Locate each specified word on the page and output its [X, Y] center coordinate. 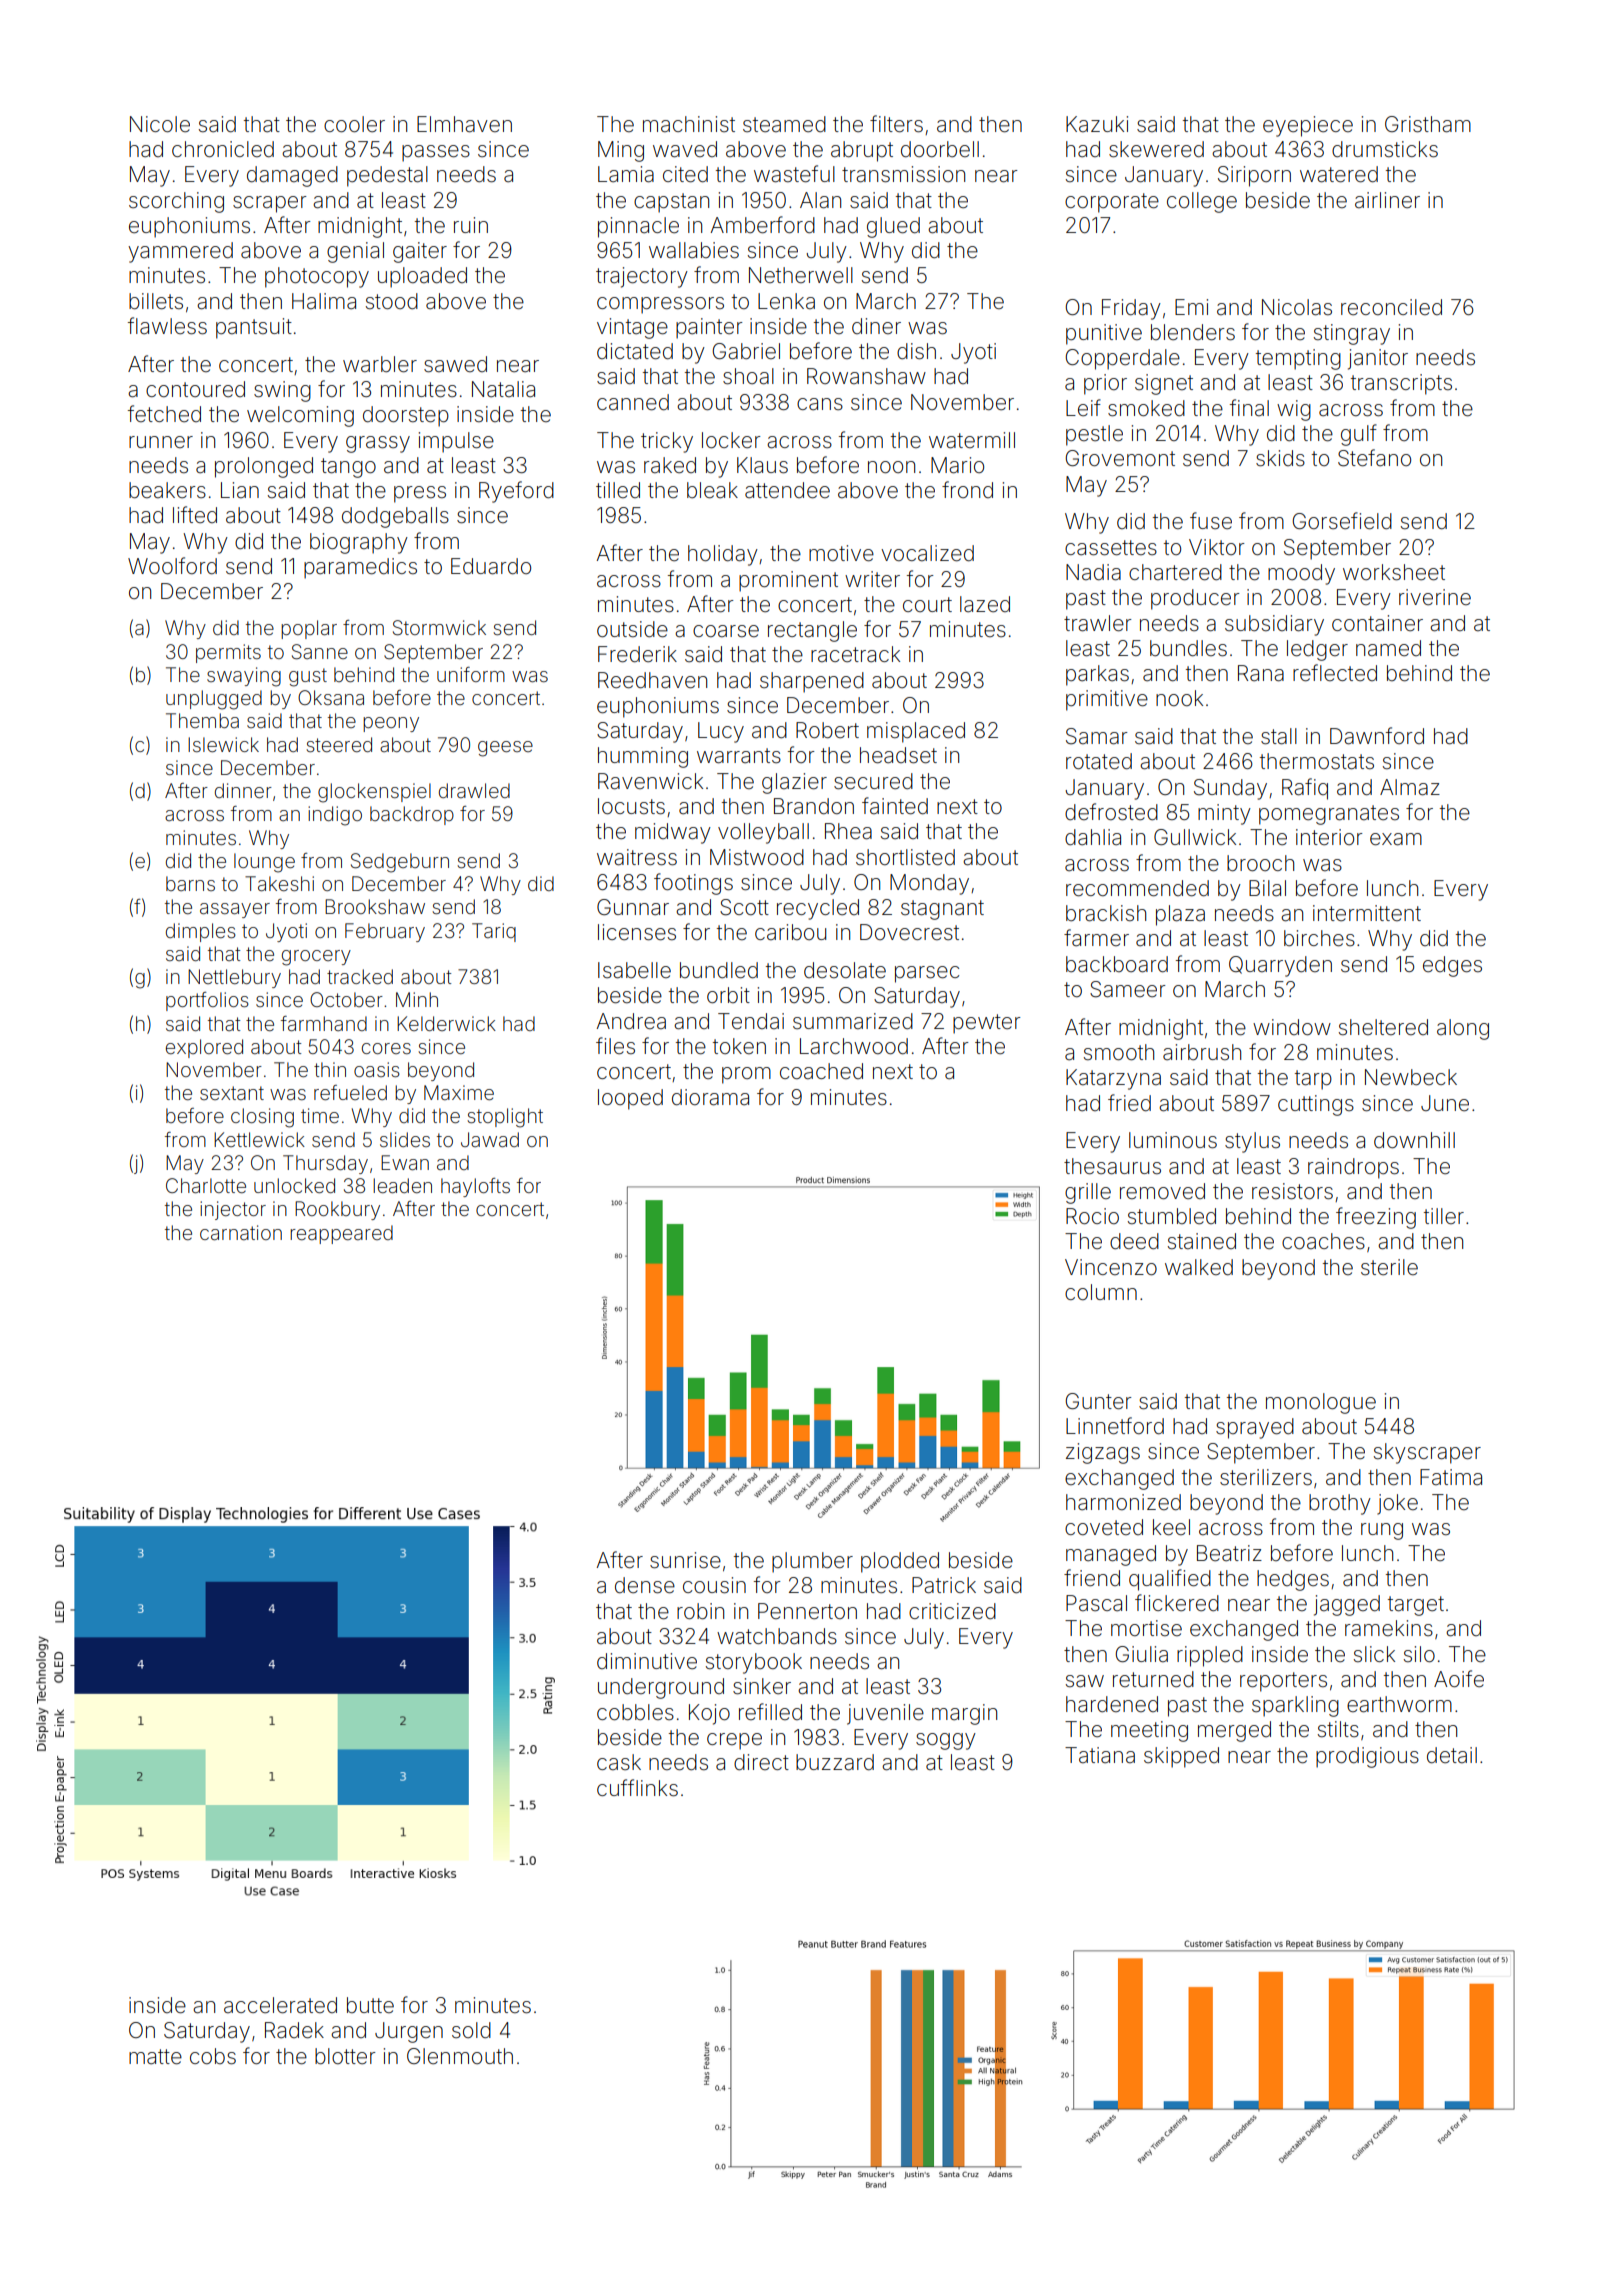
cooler [354, 124]
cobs [213, 2056]
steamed [784, 124]
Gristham [1428, 124]
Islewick [223, 744]
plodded [900, 1562]
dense [645, 1585]
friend [1092, 1577]
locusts [631, 806]
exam [1396, 839]
